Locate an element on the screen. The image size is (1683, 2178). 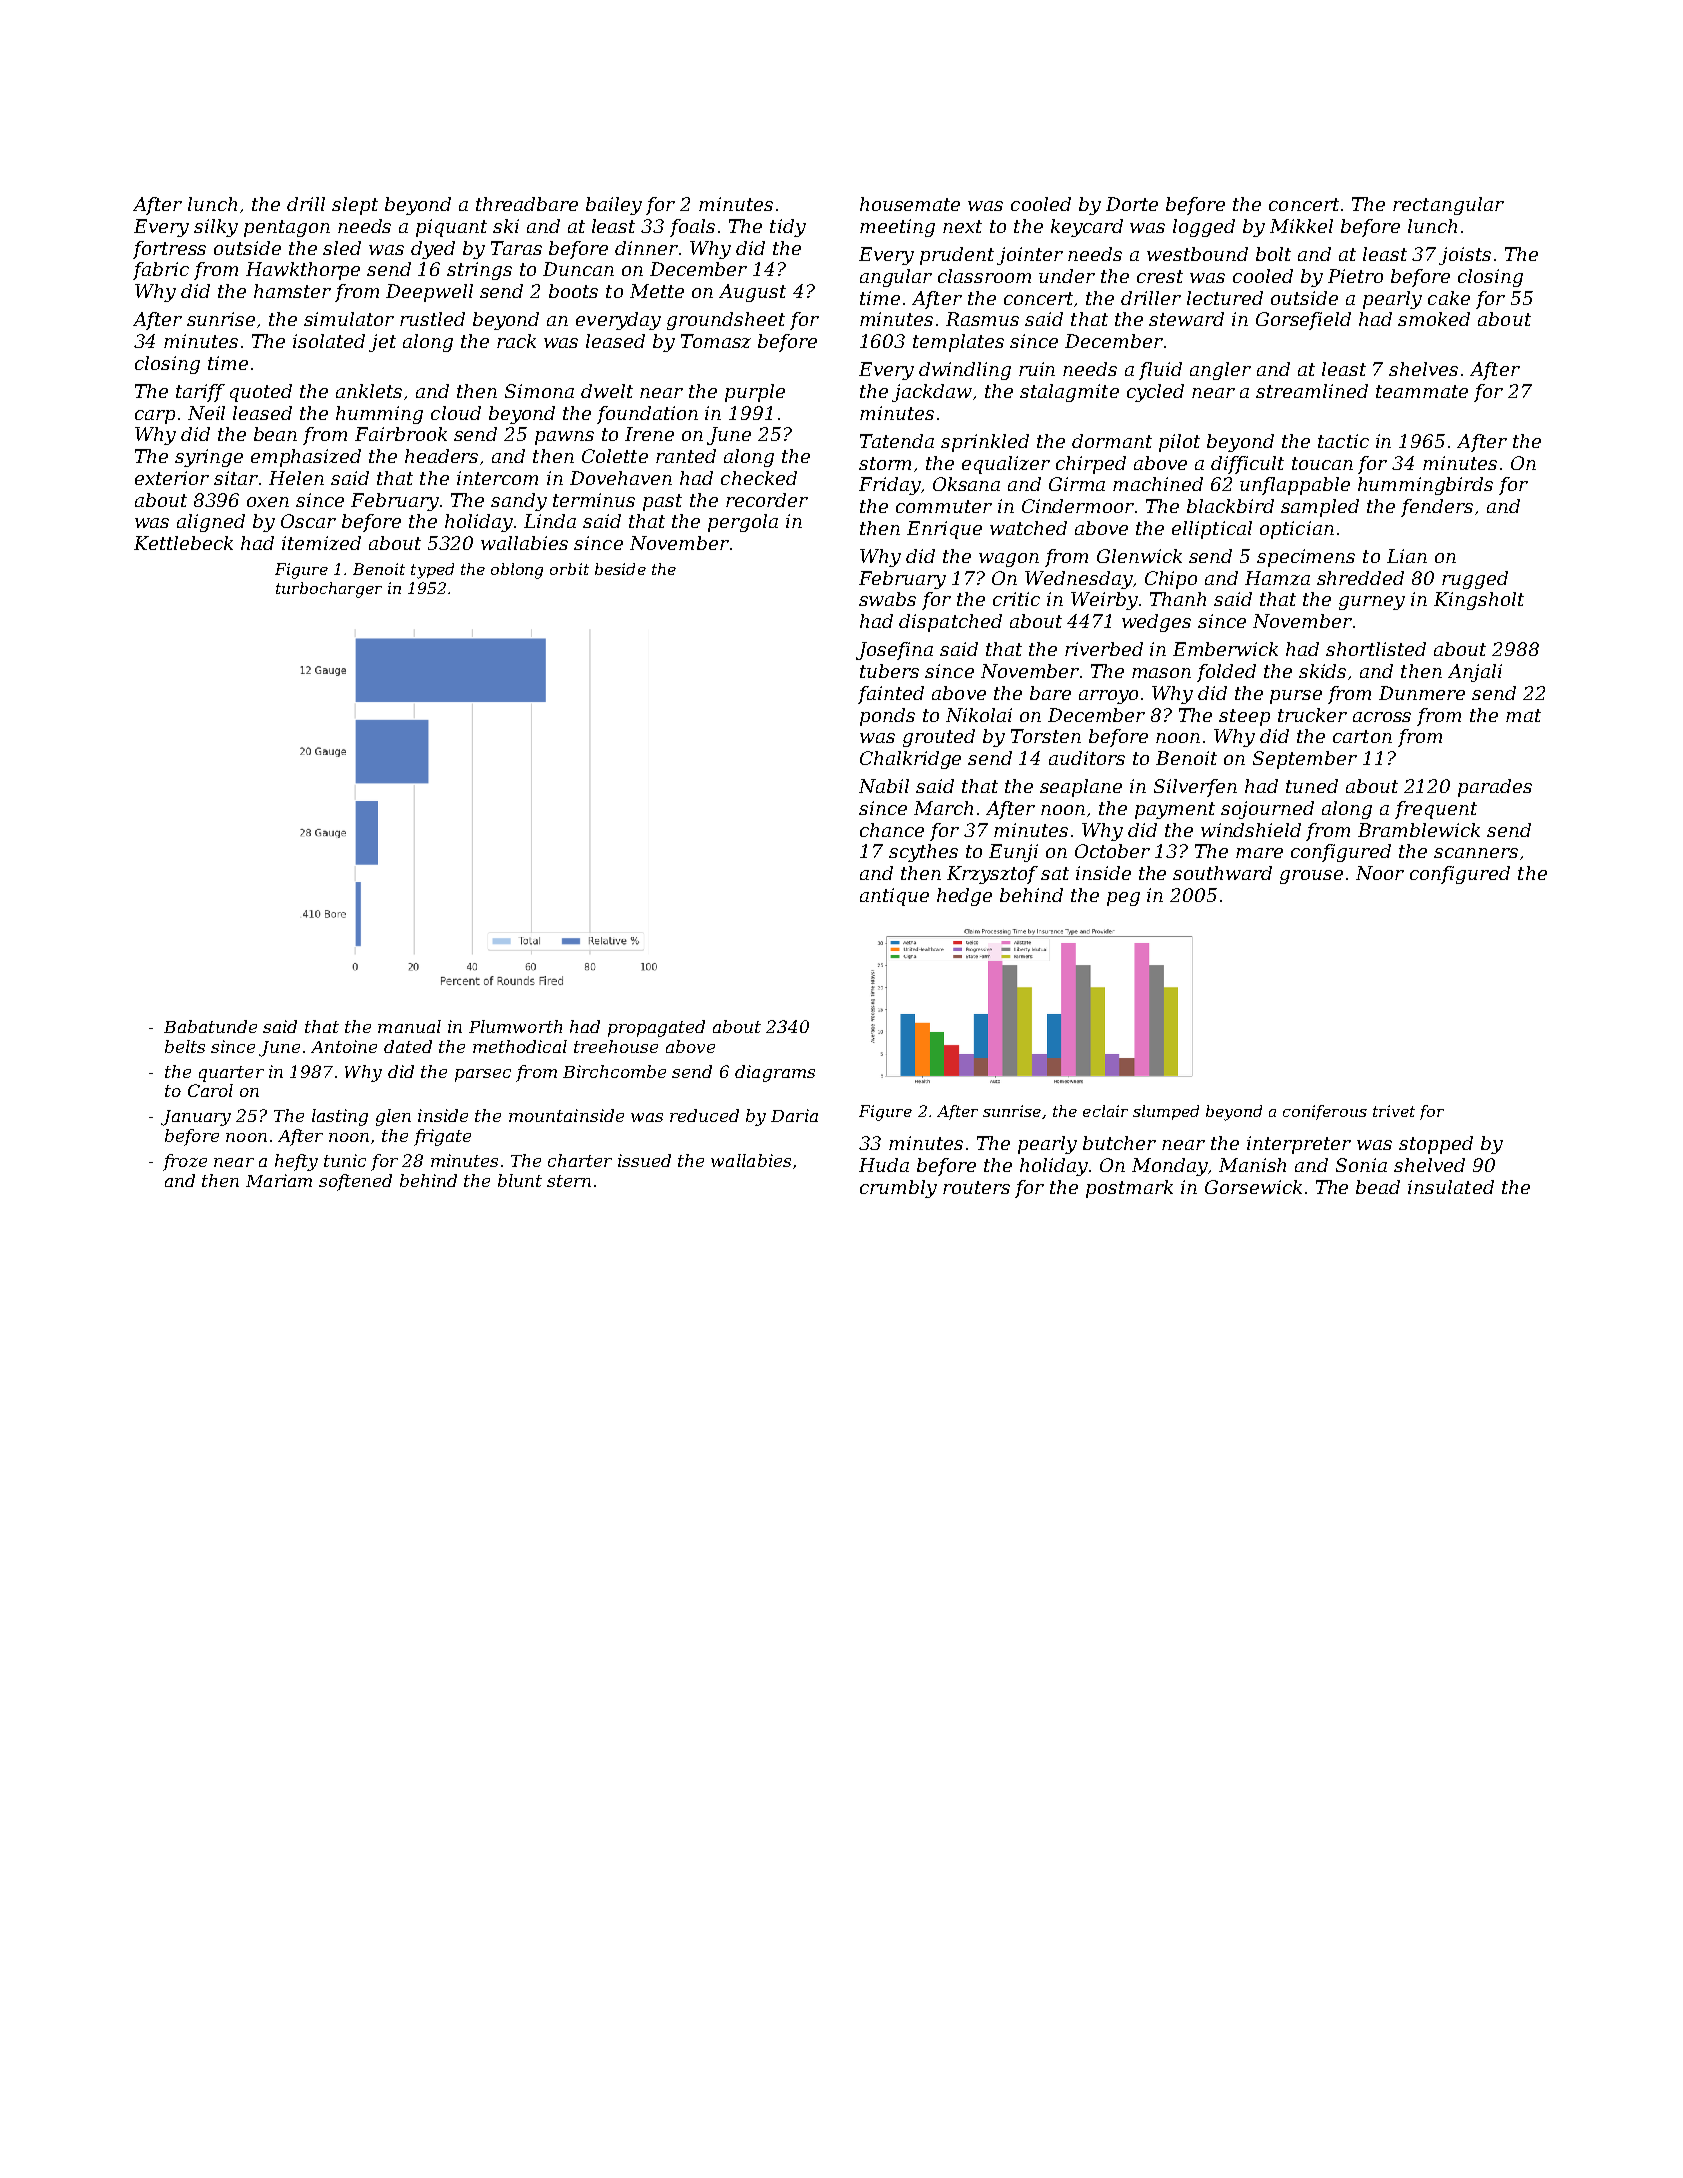
wagon is located at coordinates (1009, 560).
